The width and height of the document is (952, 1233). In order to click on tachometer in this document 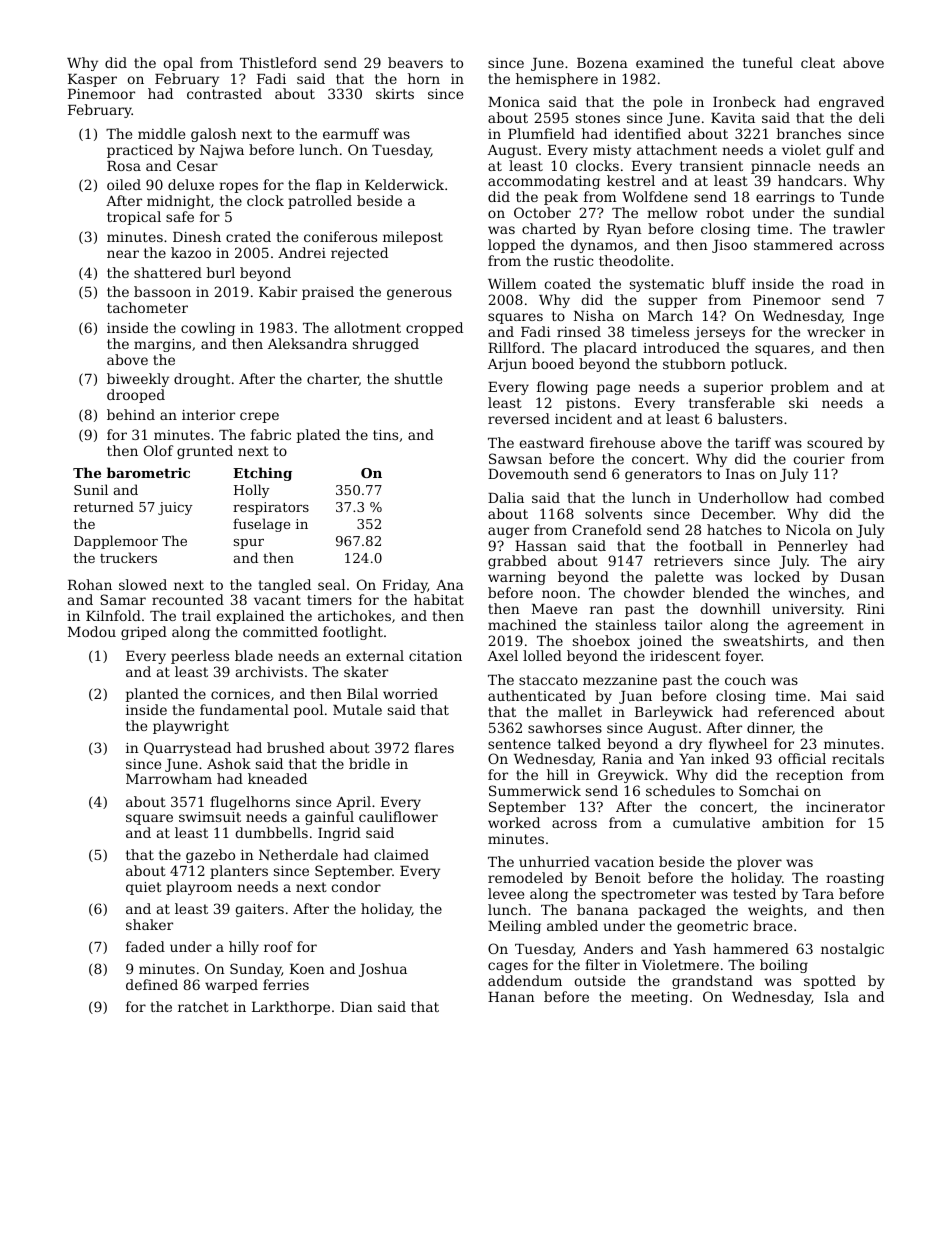, I will do `click(147, 307)`.
